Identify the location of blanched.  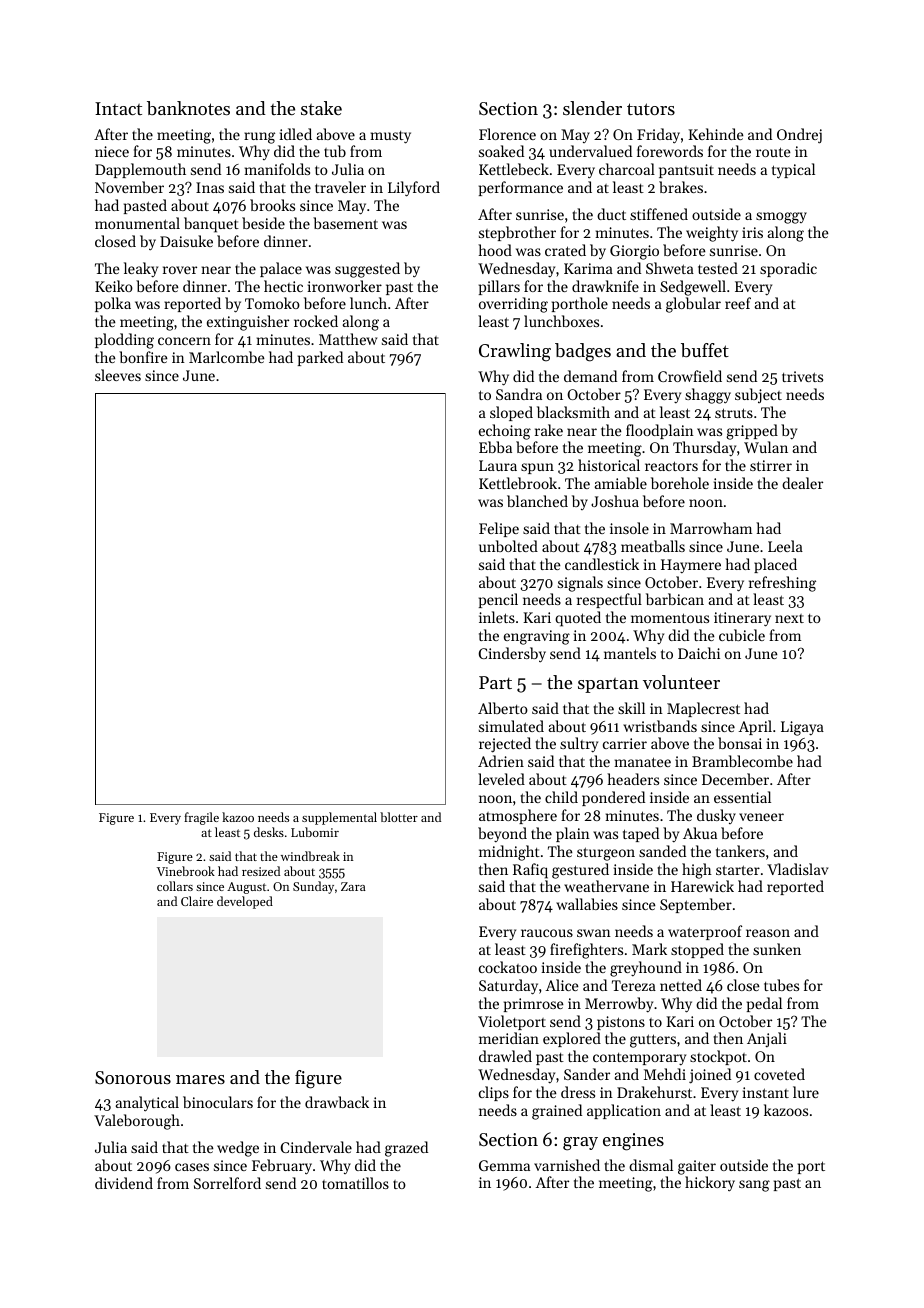
(537, 501).
